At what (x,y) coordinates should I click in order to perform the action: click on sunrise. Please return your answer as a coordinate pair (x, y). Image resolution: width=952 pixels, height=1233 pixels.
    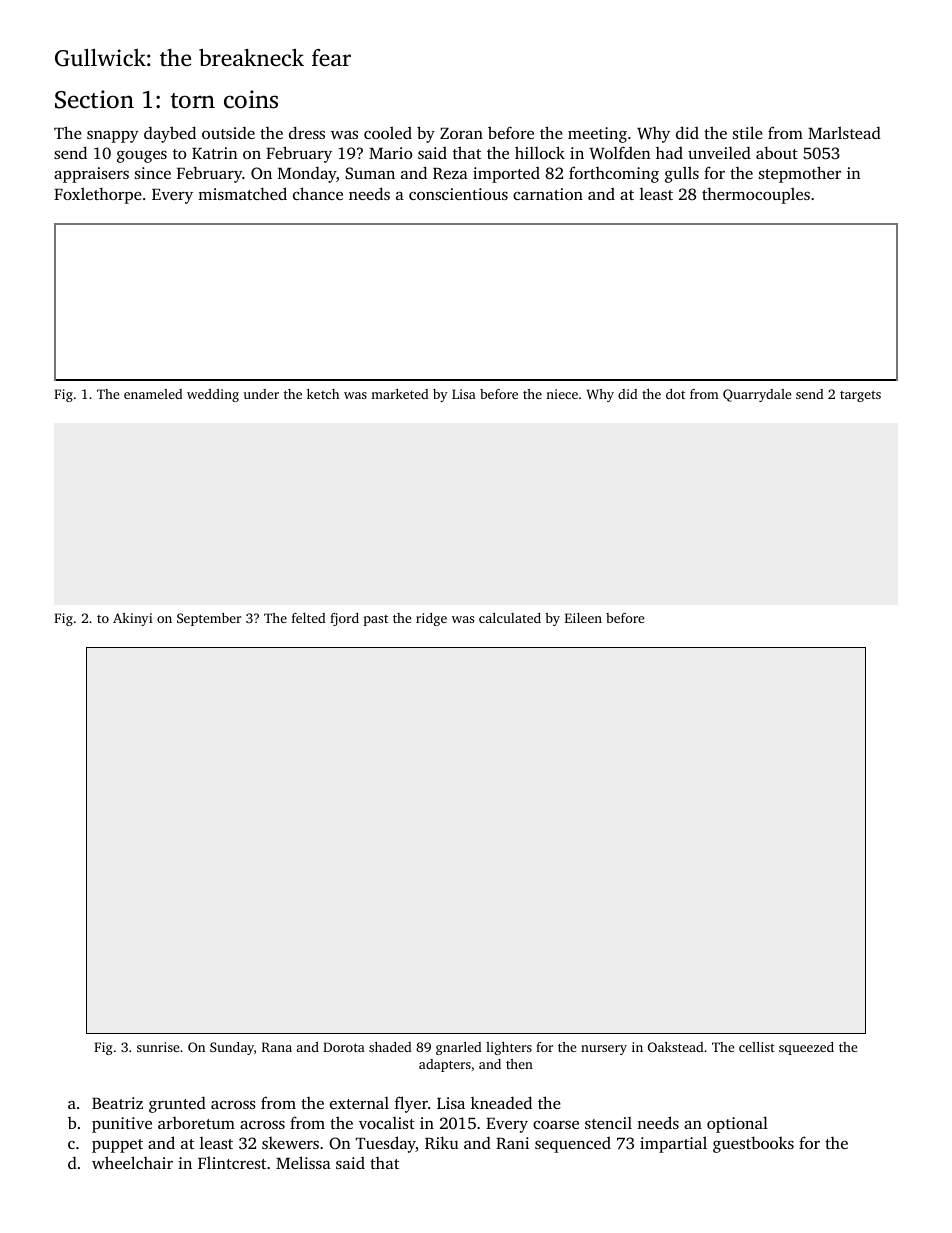
    Looking at the image, I should click on (158, 1047).
